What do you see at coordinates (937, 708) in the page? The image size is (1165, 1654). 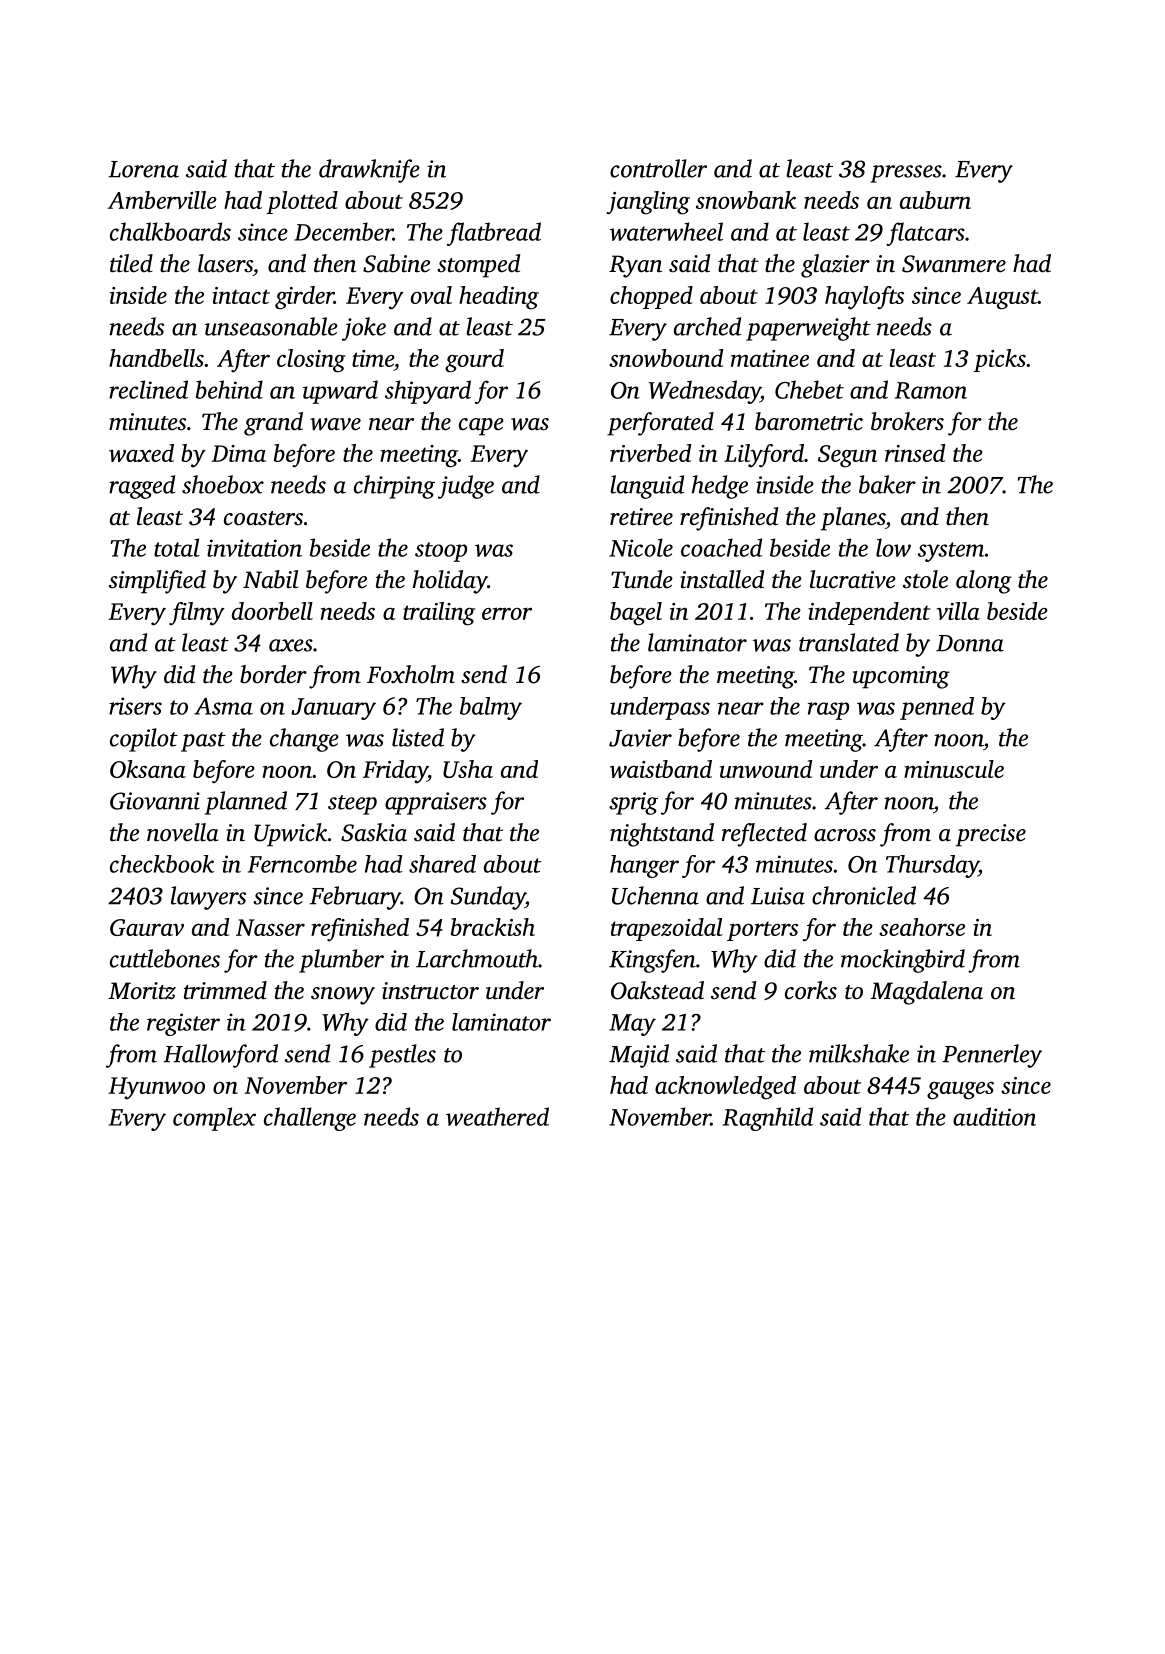 I see `penned` at bounding box center [937, 708].
